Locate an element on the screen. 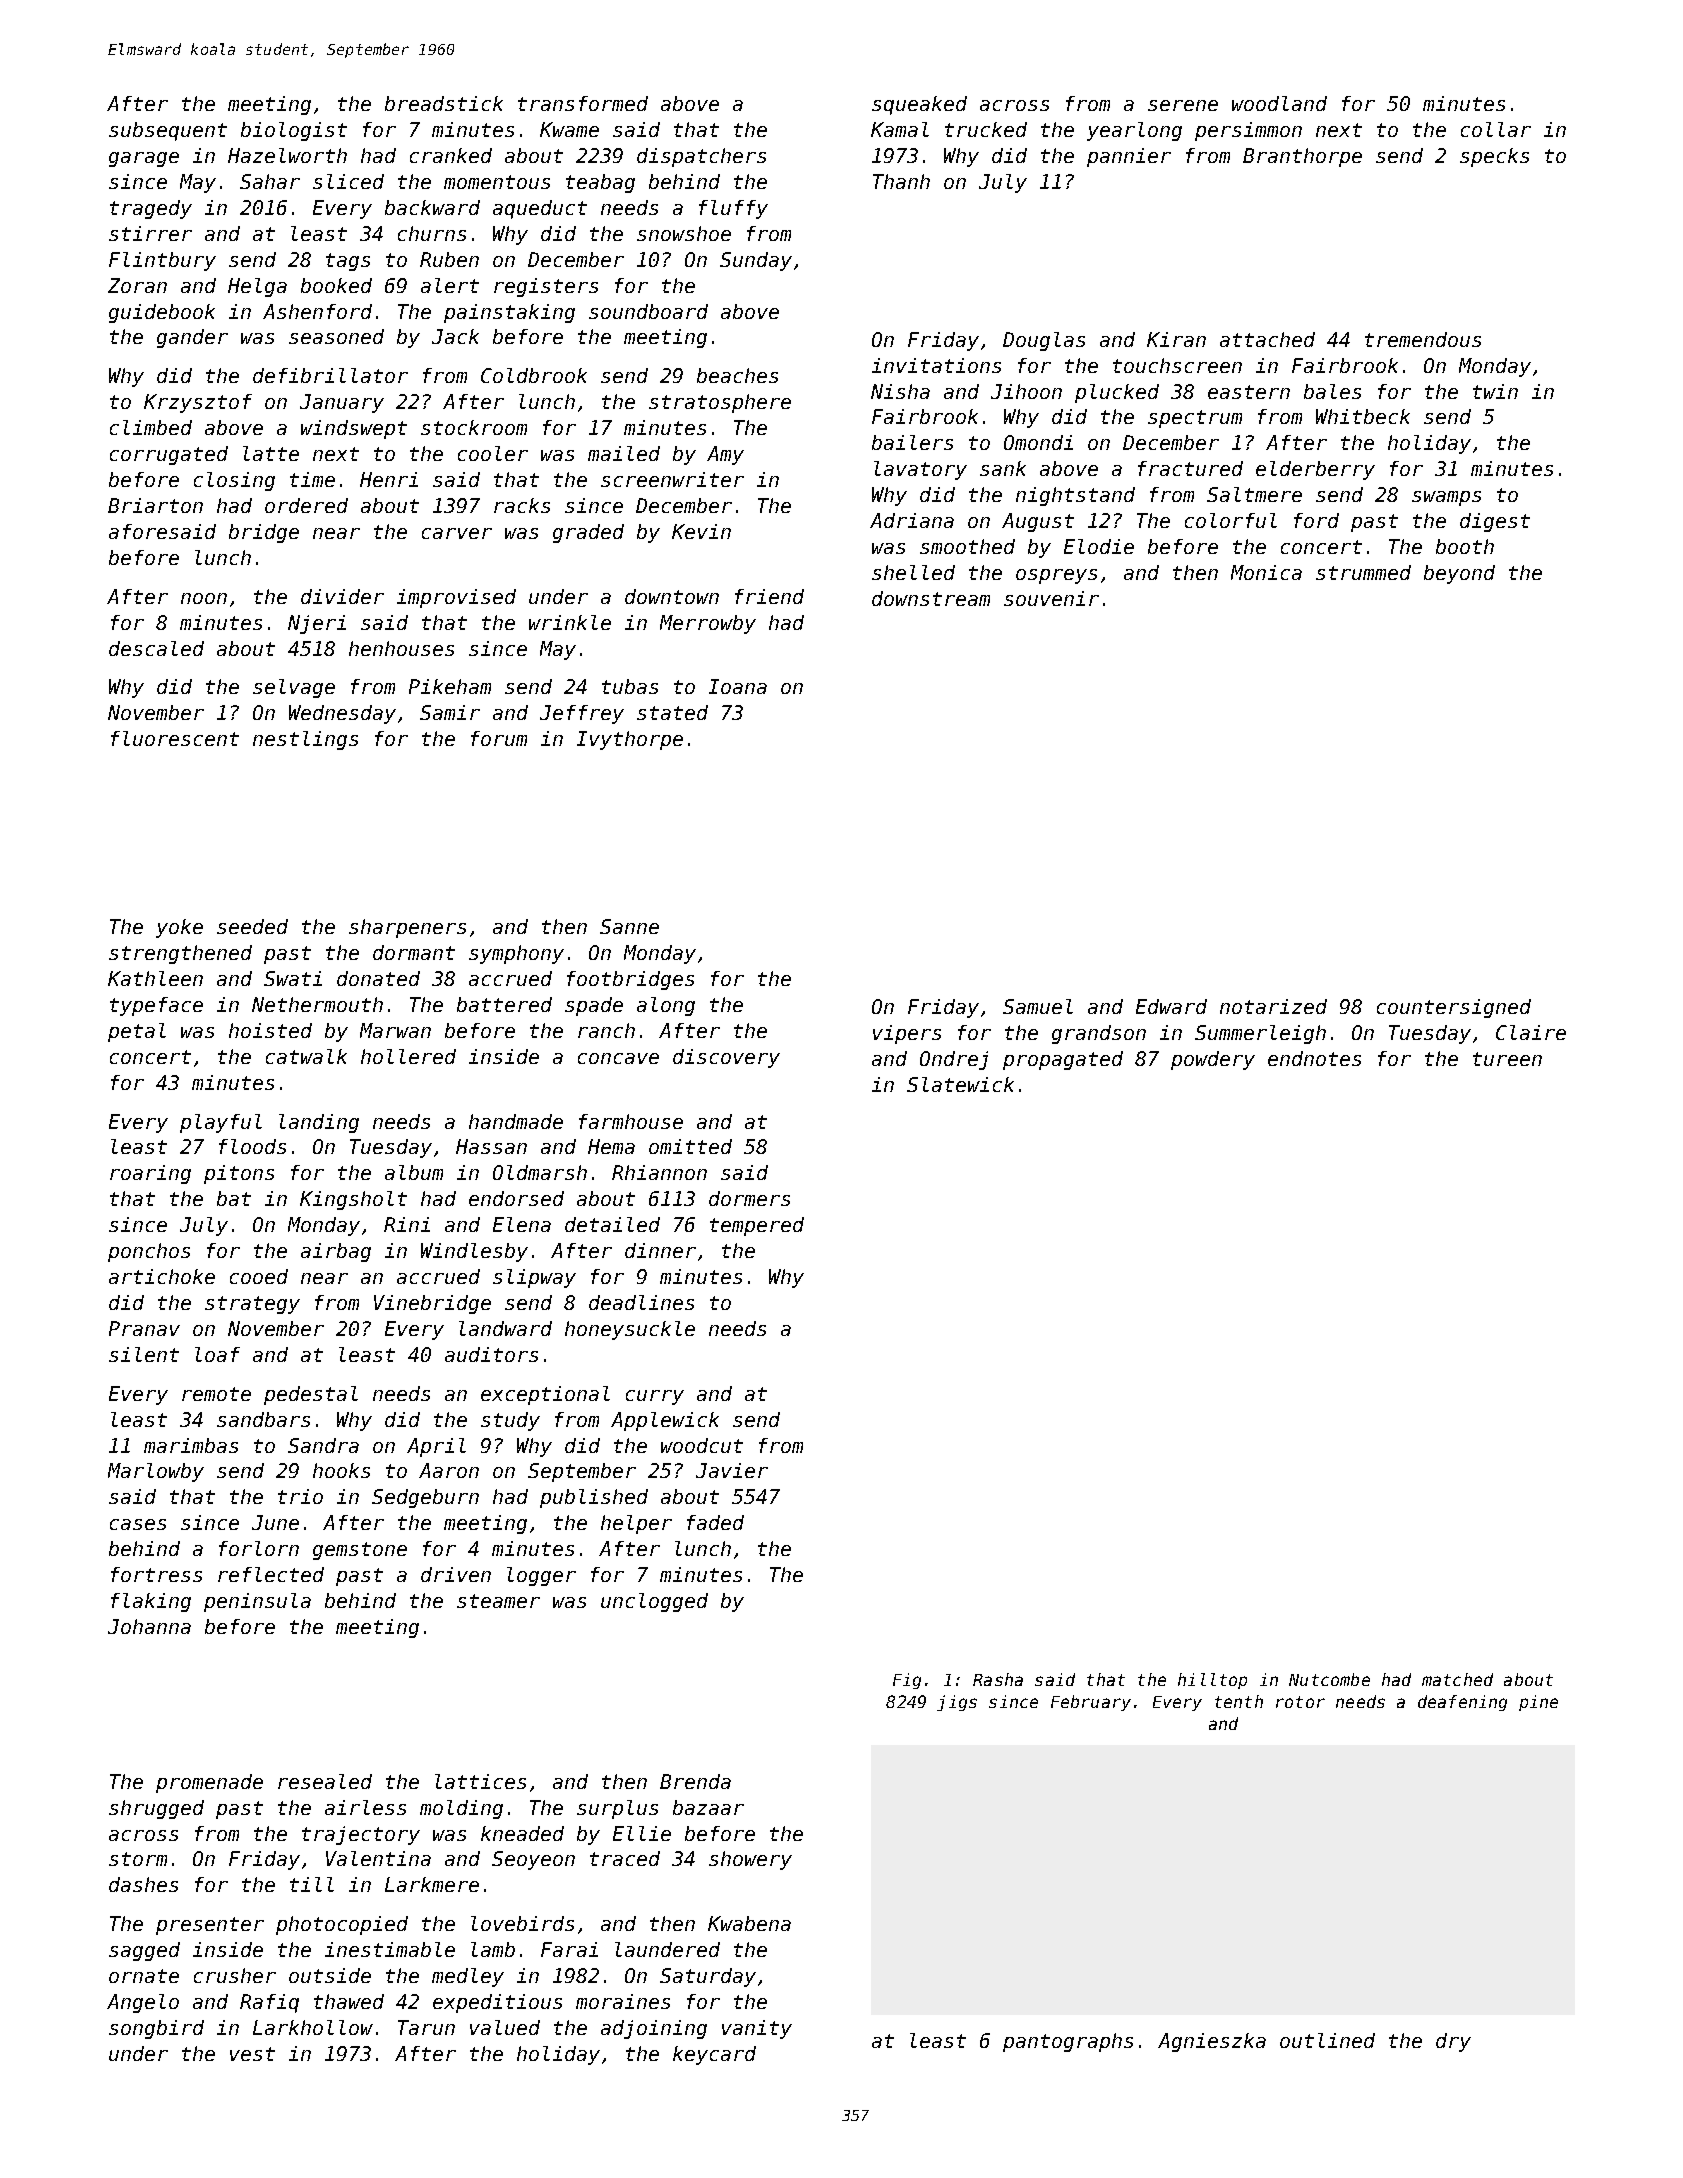 This screenshot has height=2178, width=1683. tags is located at coordinates (348, 262).
